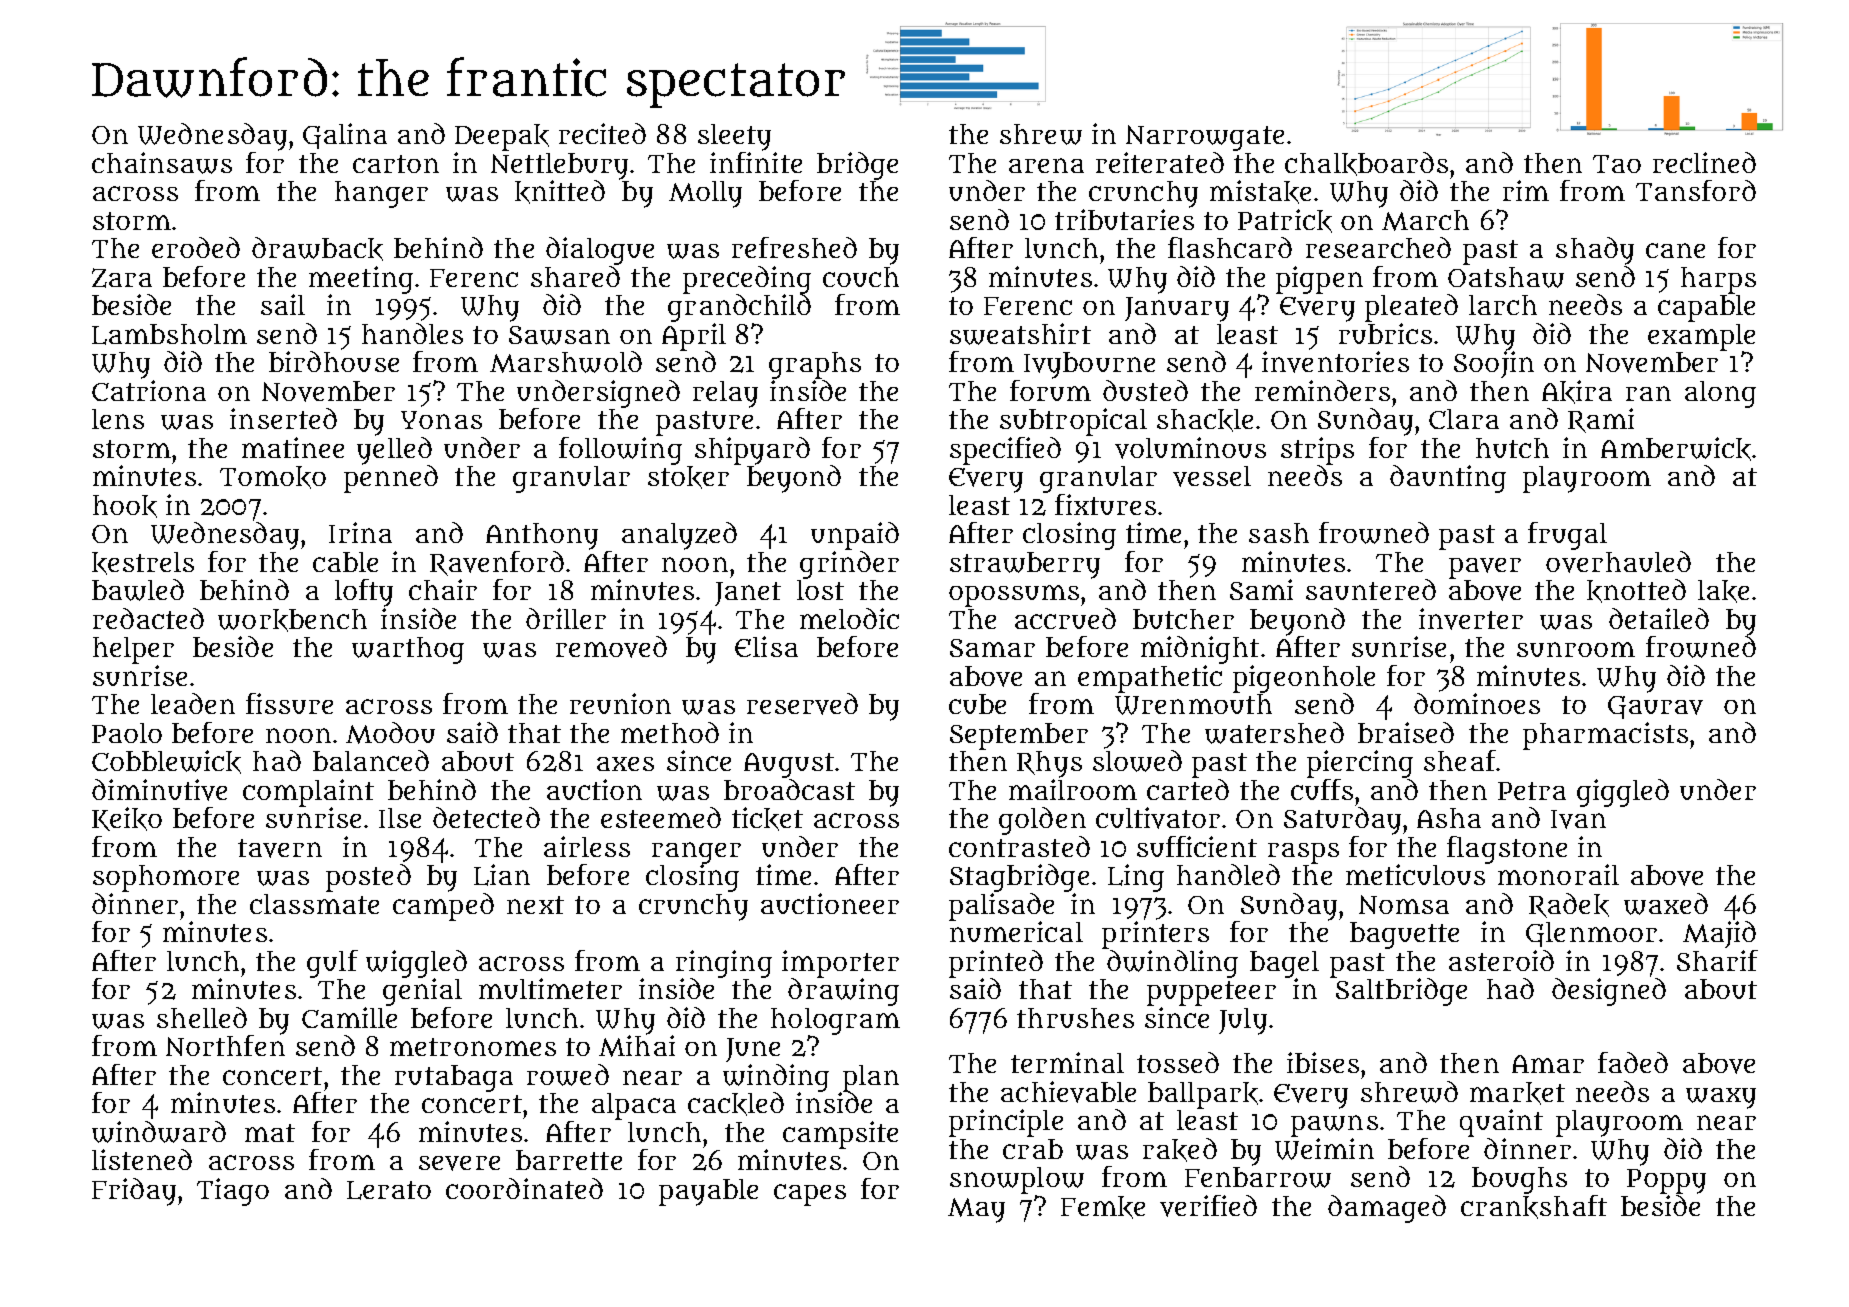 This screenshot has height=1307, width=1849. I want to click on ibises, so click(1323, 1062).
